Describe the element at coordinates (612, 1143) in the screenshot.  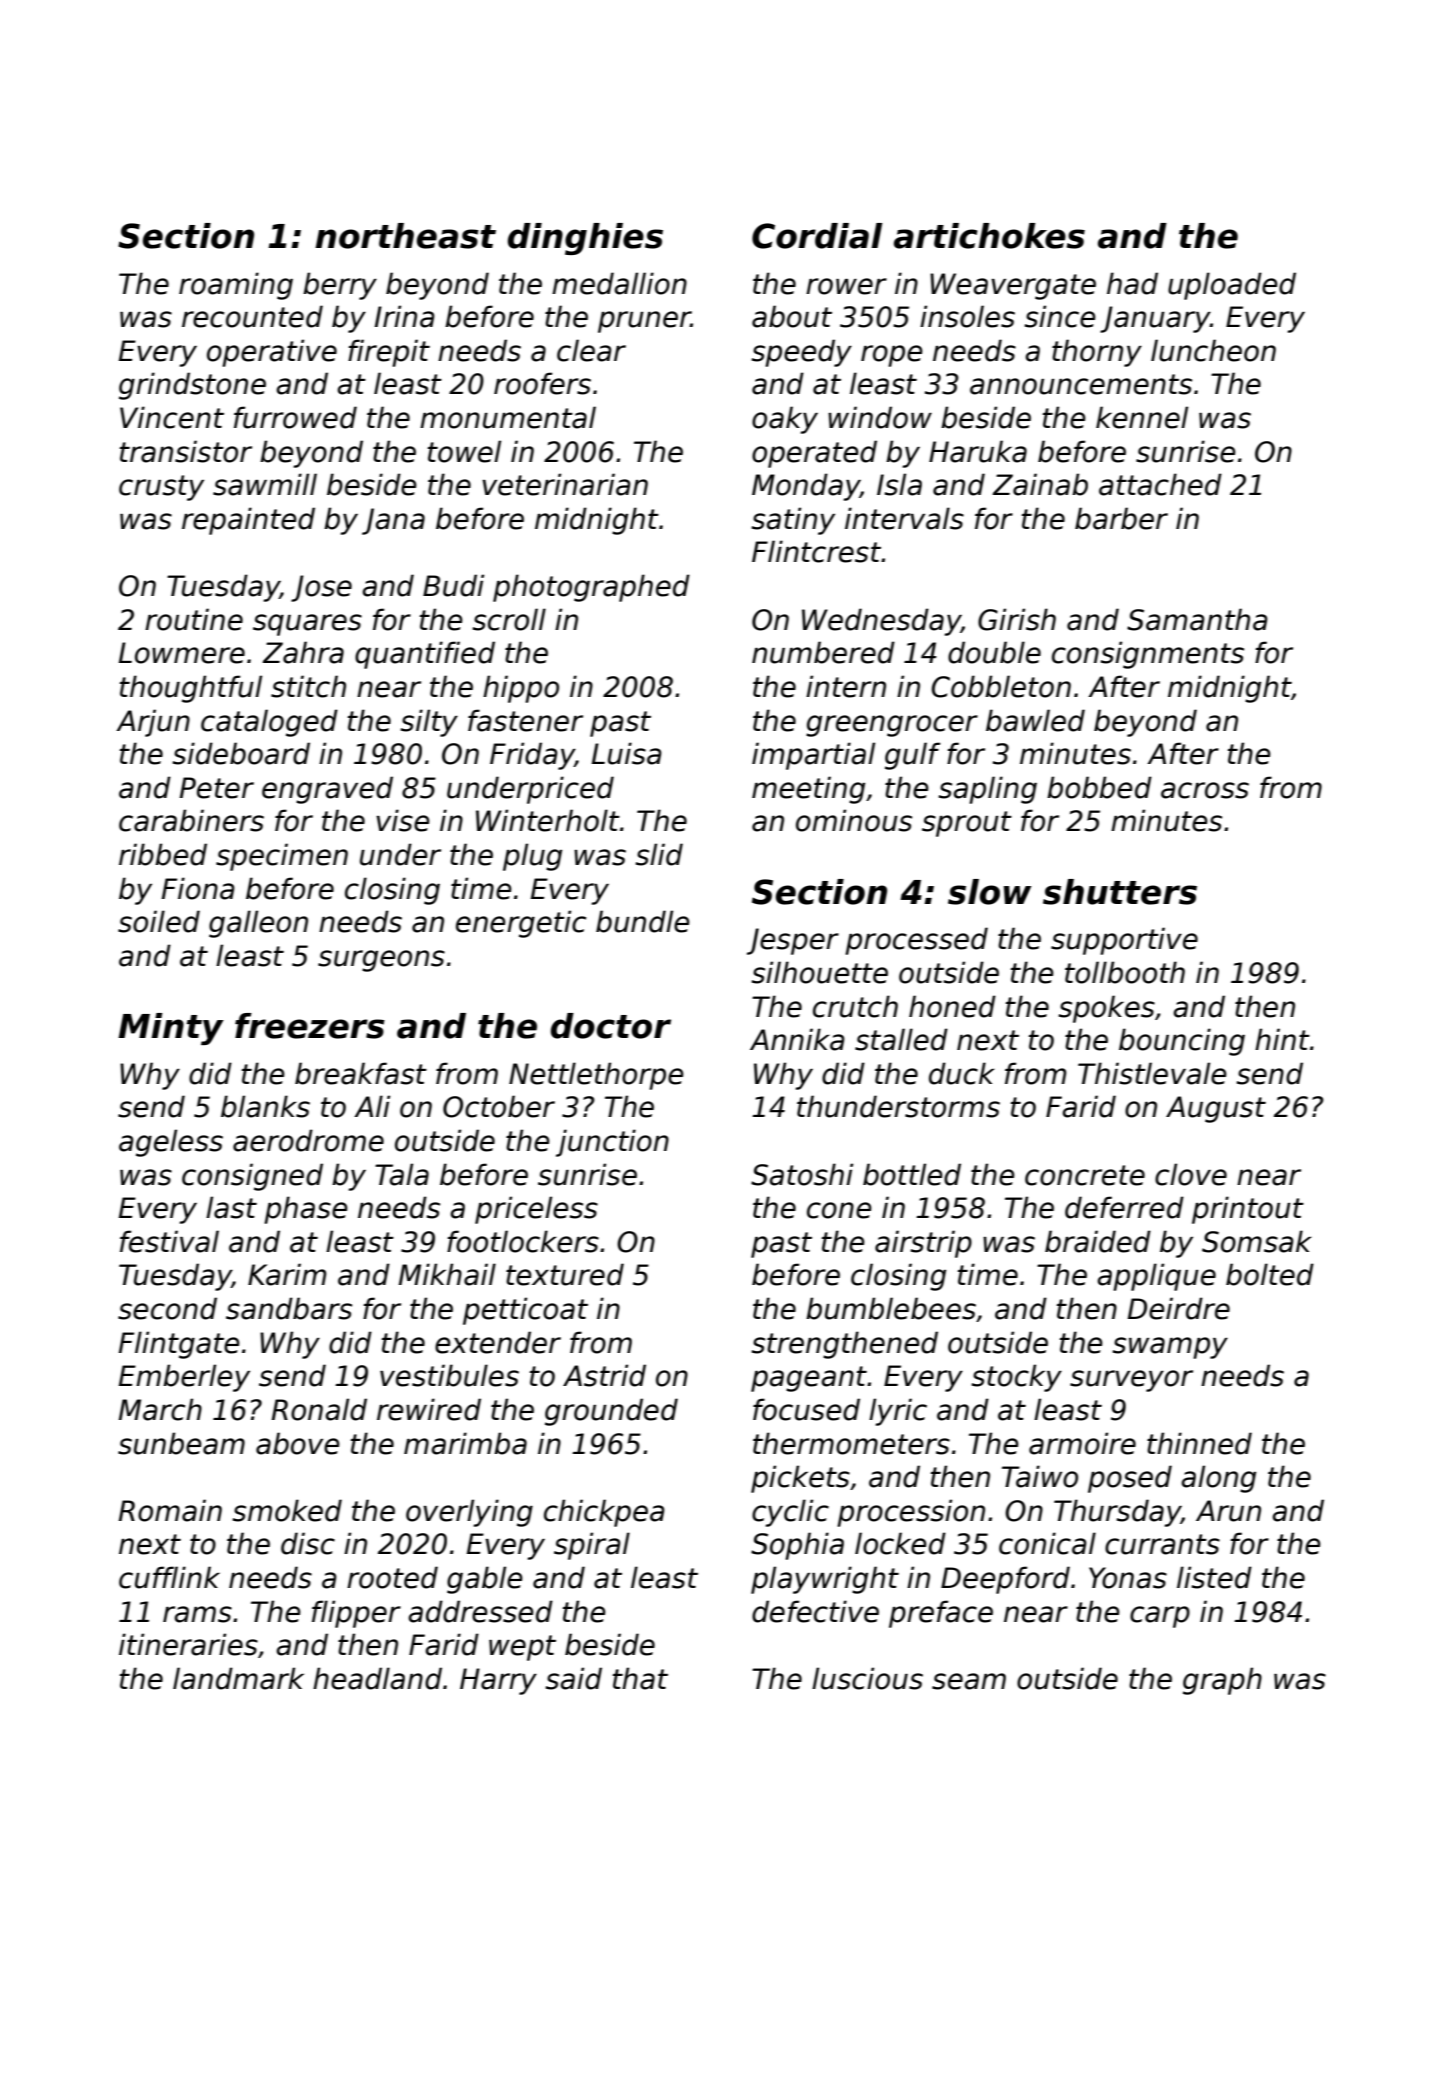
I see `junction` at that location.
